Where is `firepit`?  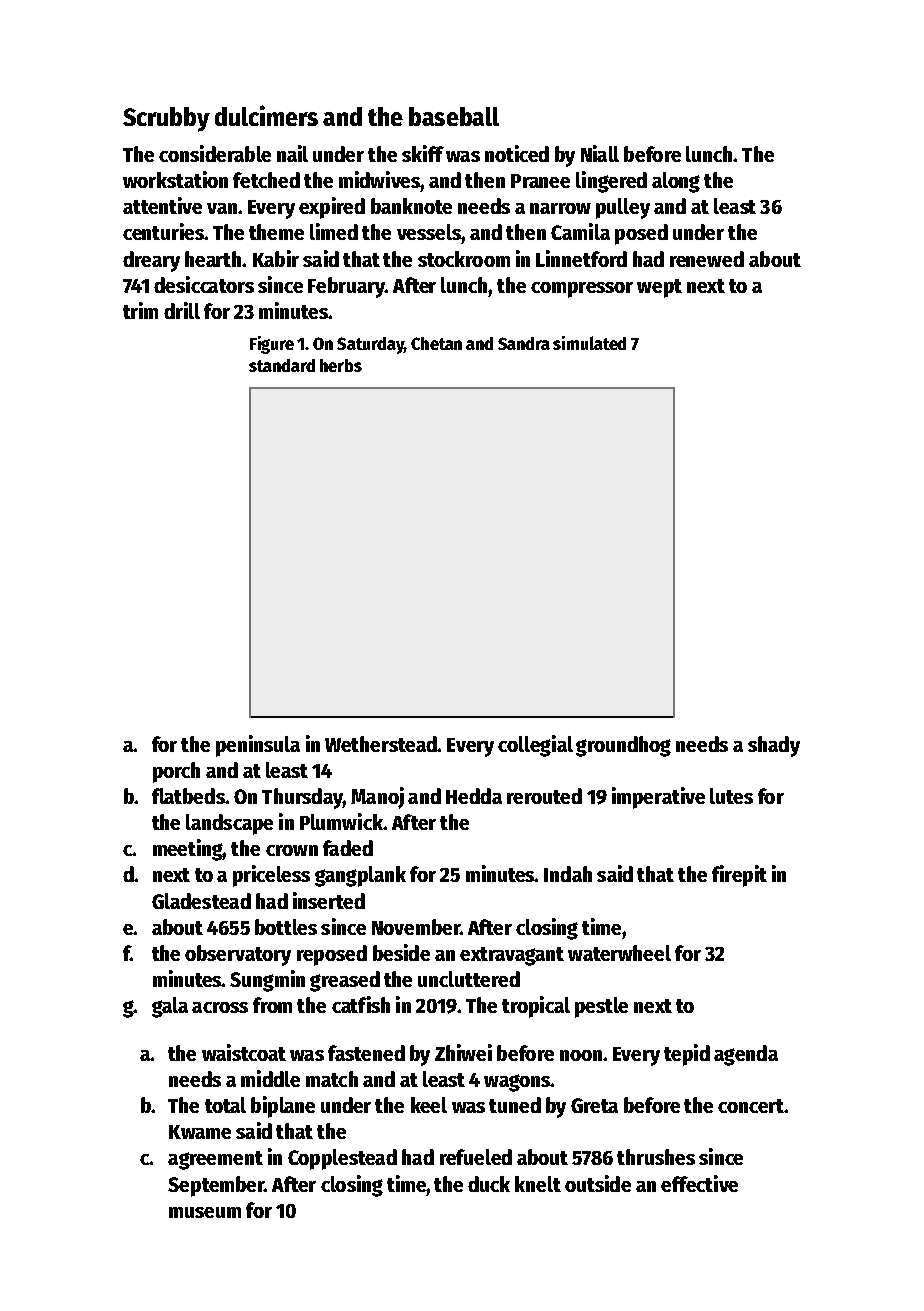 firepit is located at coordinates (739, 876).
